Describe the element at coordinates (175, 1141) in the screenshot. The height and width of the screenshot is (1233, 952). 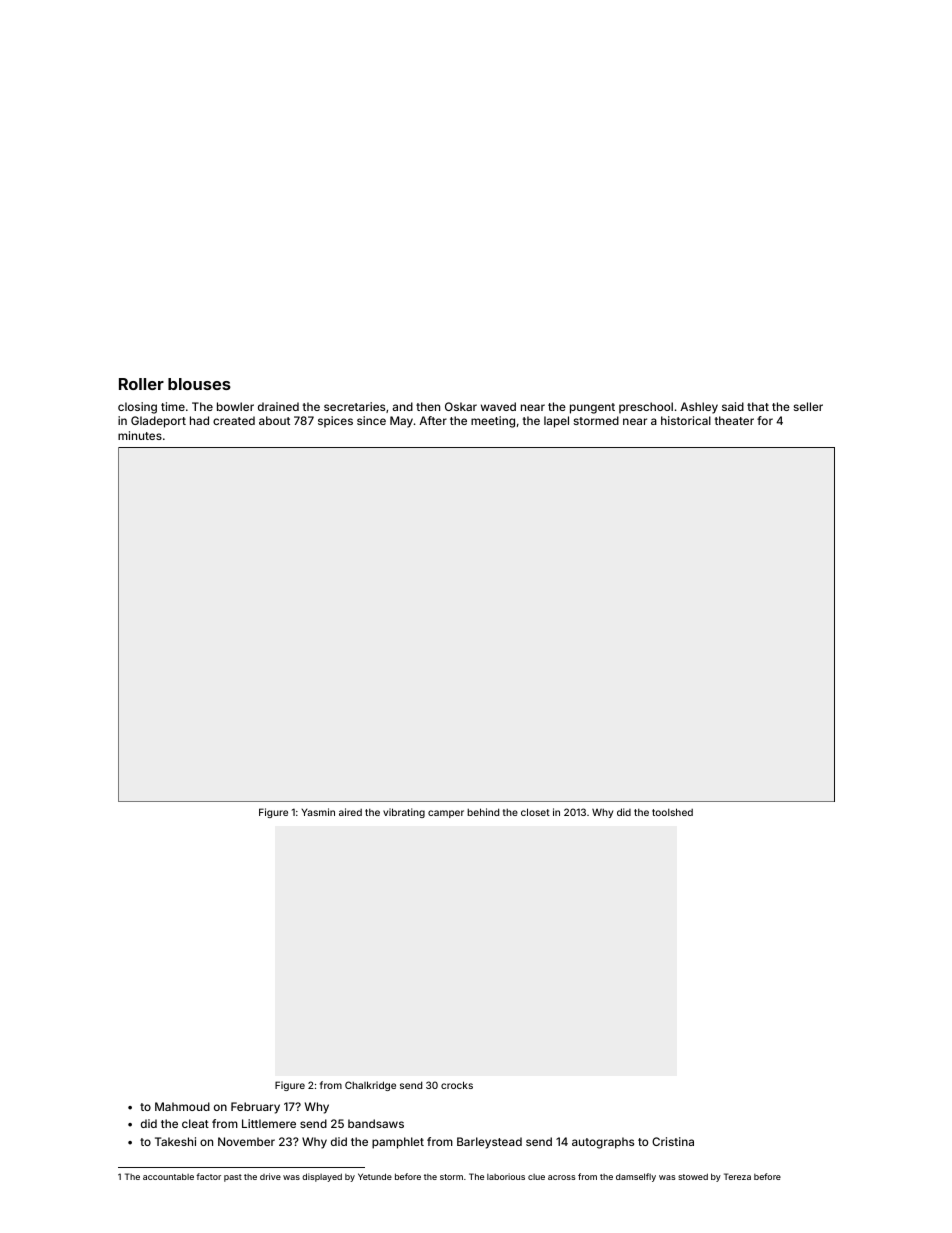
I see `Takeshi` at that location.
